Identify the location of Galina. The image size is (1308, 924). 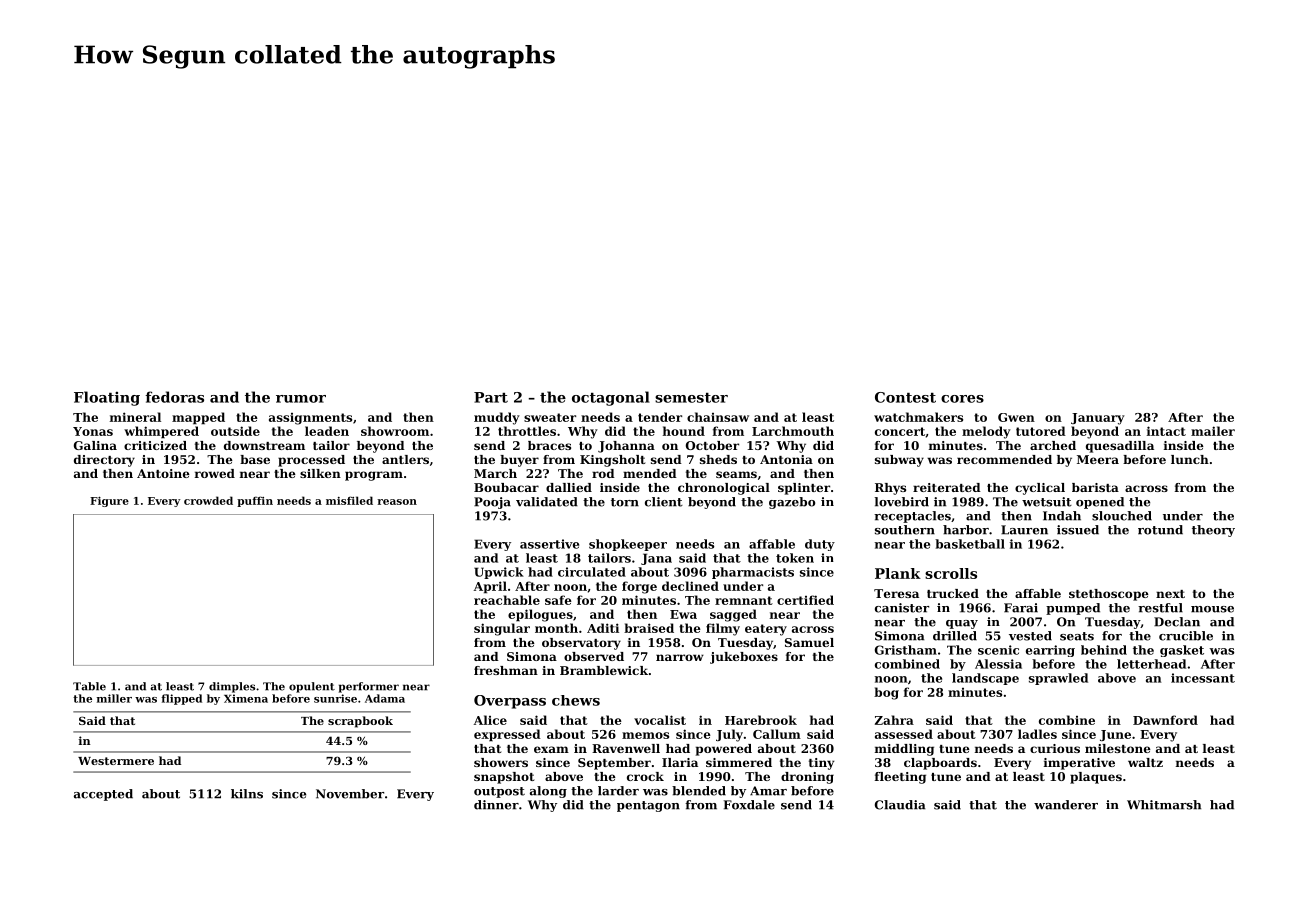
(95, 445).
